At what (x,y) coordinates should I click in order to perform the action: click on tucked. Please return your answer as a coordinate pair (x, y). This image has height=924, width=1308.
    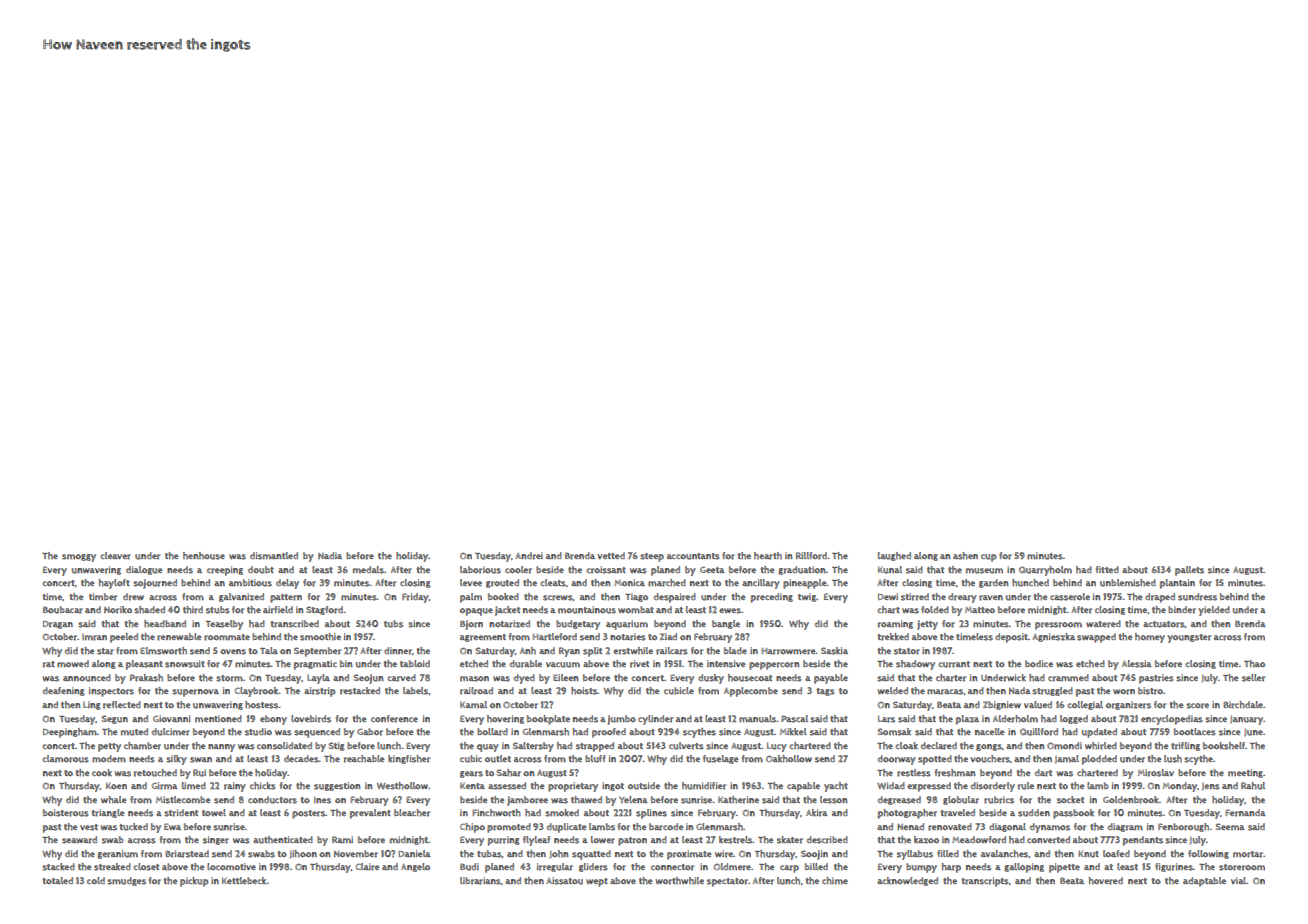
    Looking at the image, I should click on (133, 827).
